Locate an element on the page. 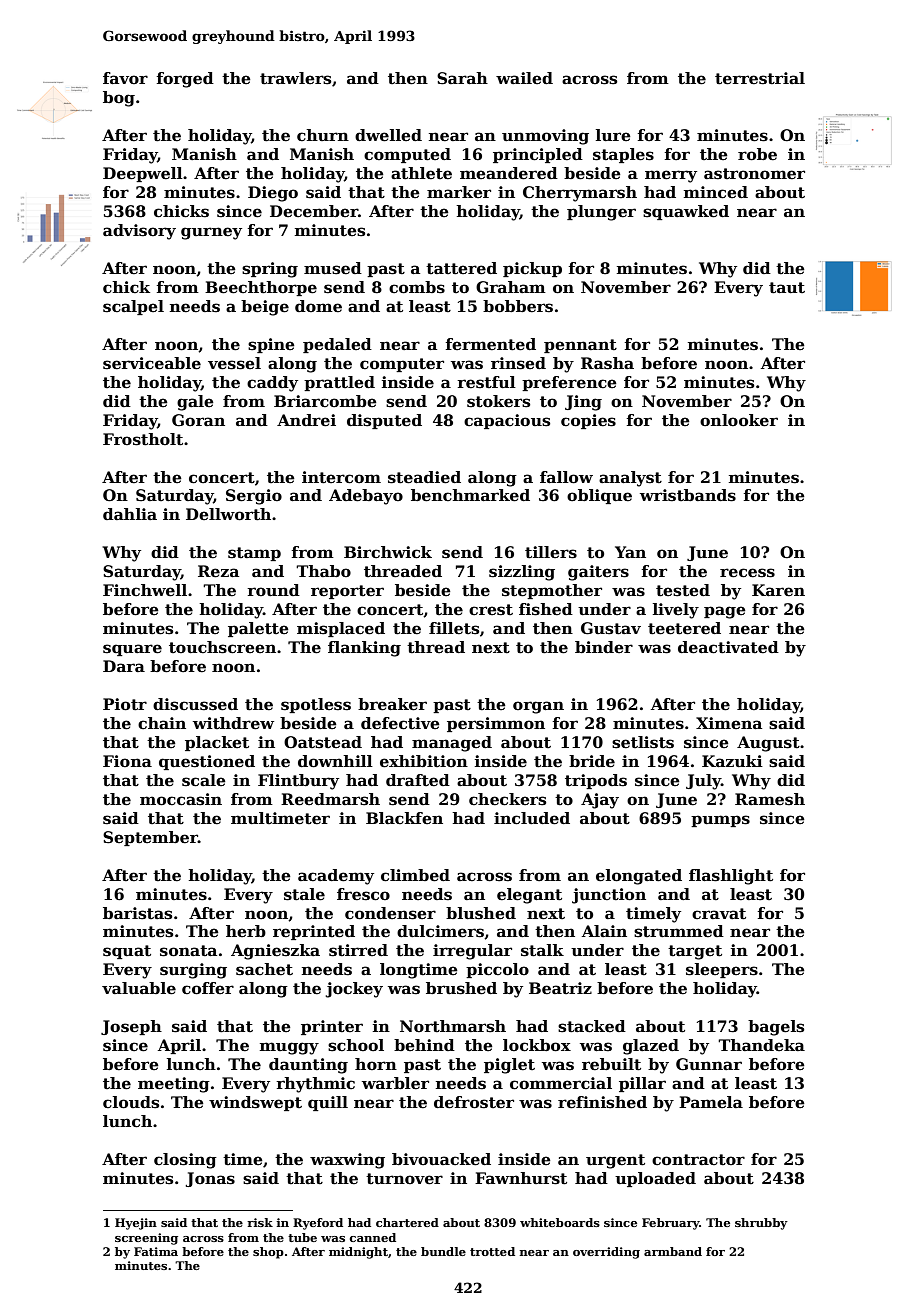 This page has width=908, height=1316. discussed is located at coordinates (195, 704).
